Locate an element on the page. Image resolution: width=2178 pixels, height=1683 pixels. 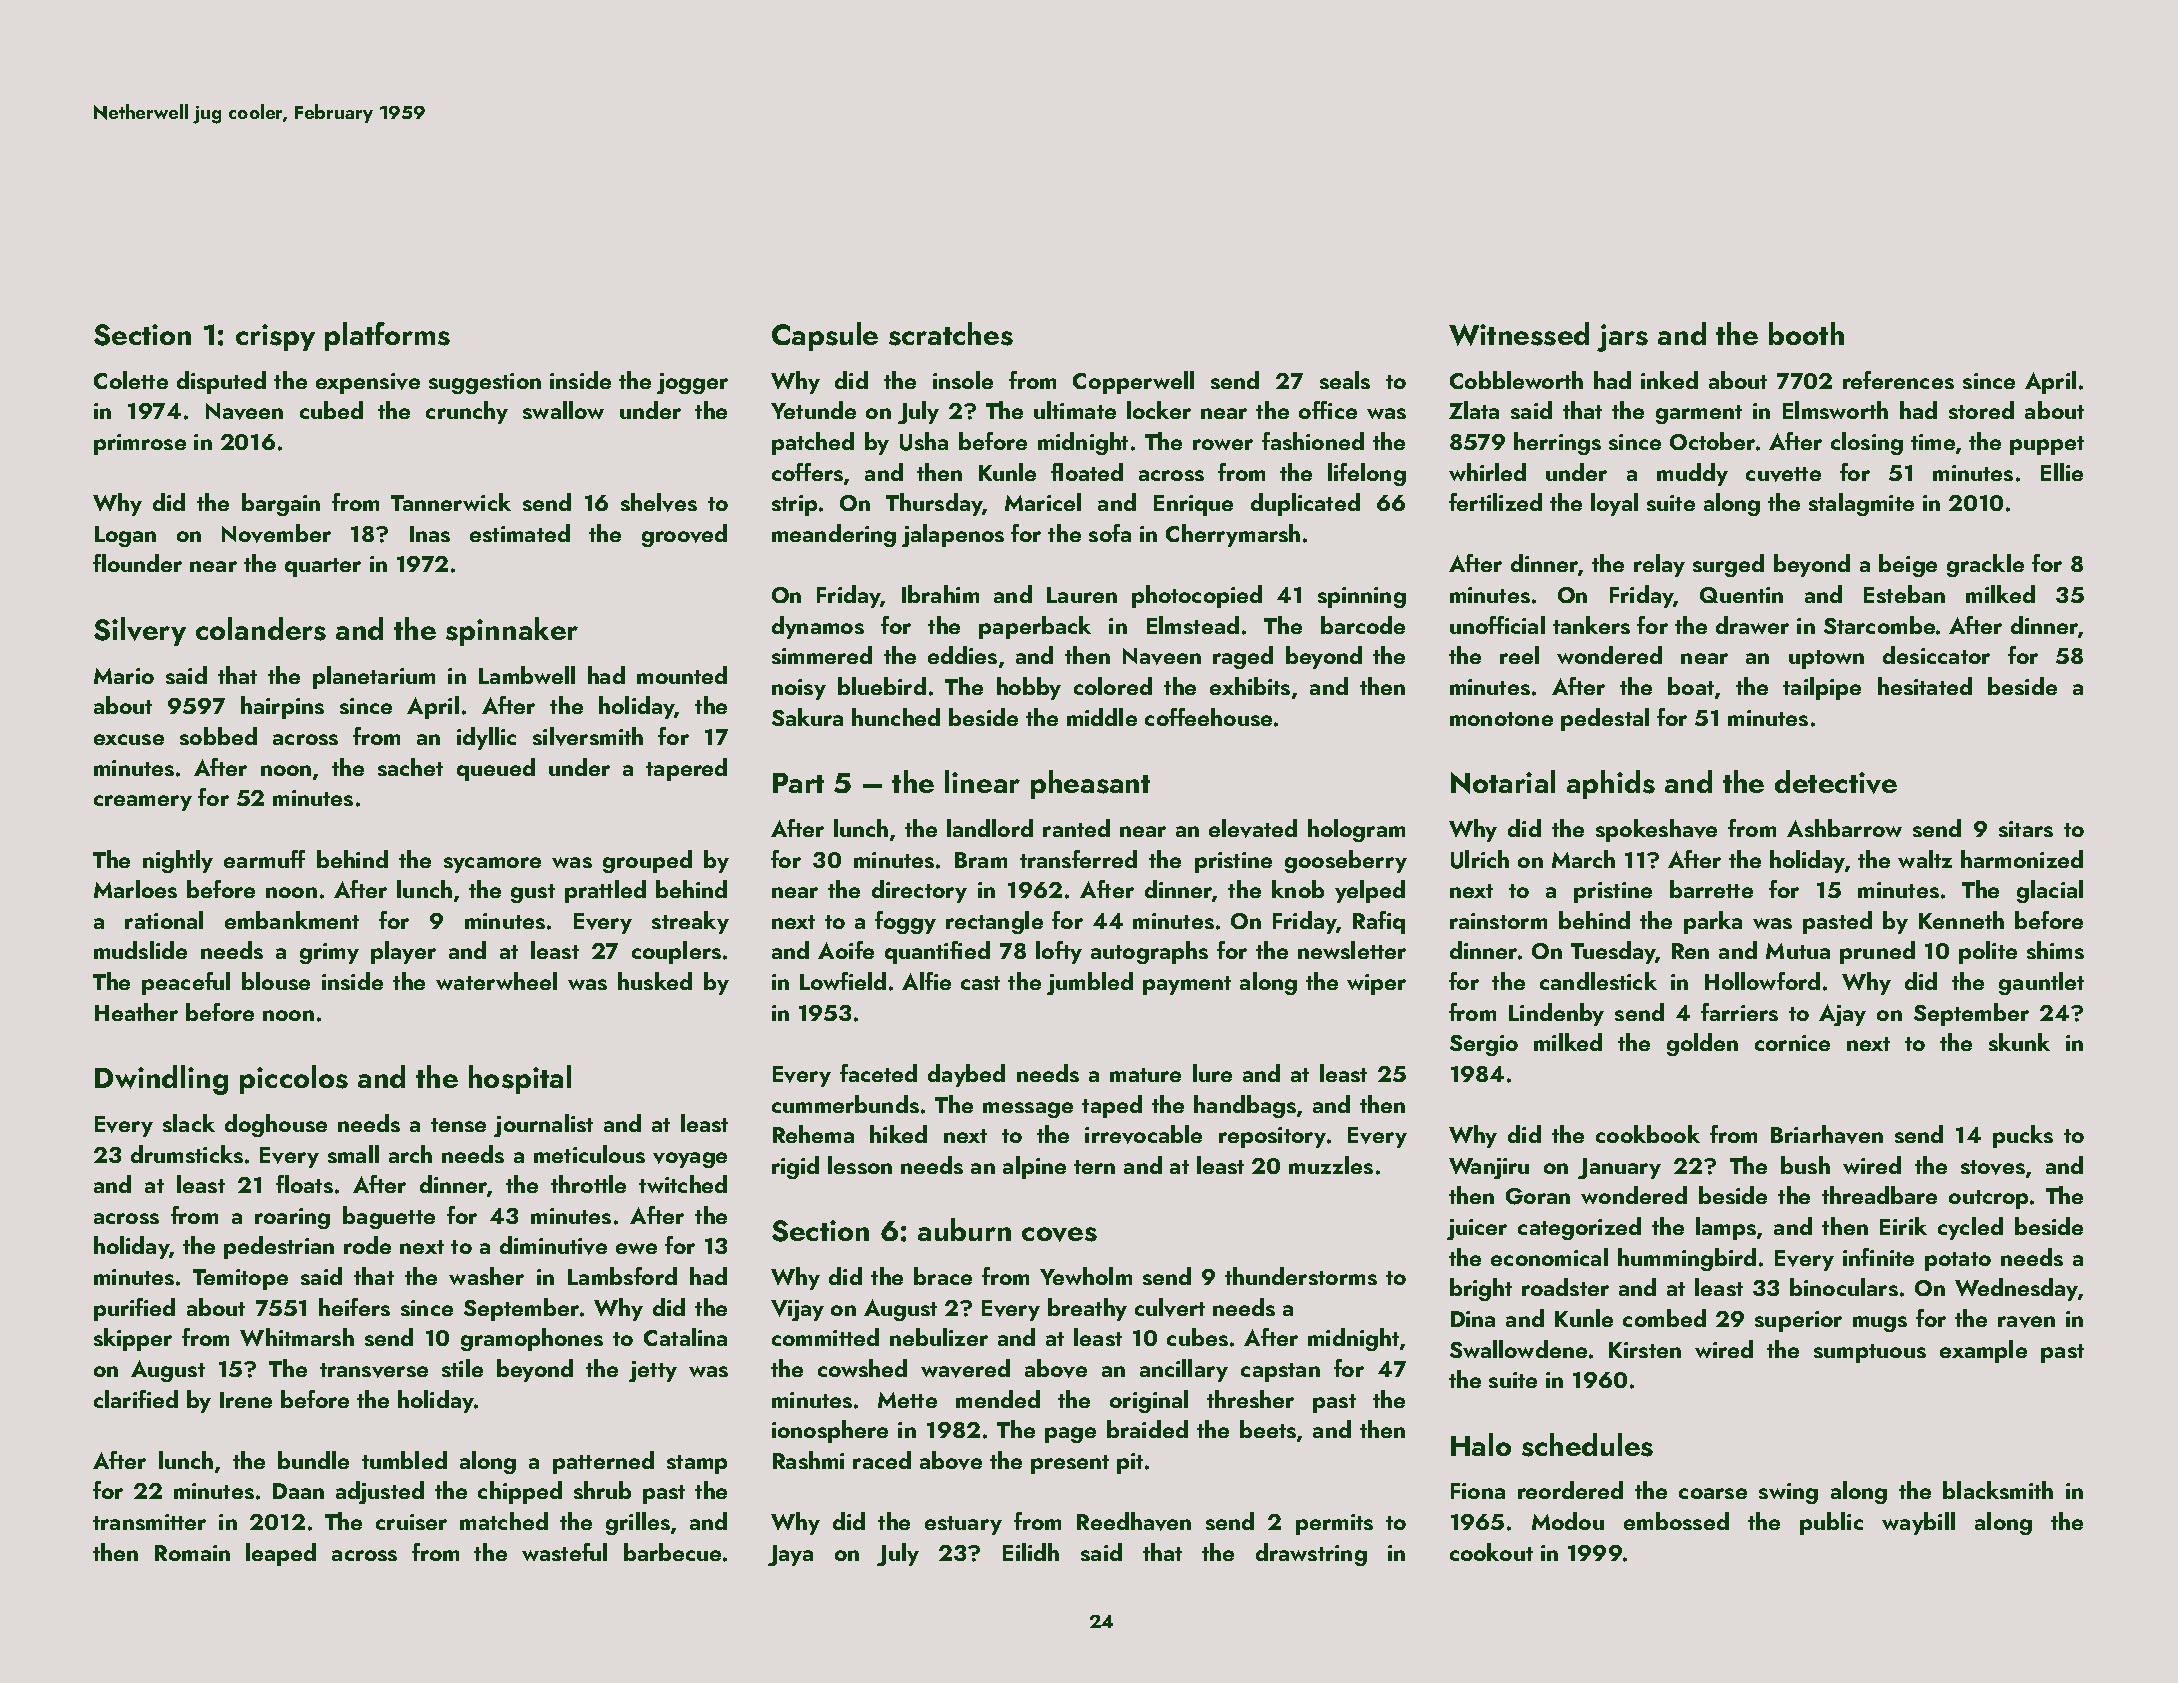
desiccator is located at coordinates (1936, 655).
